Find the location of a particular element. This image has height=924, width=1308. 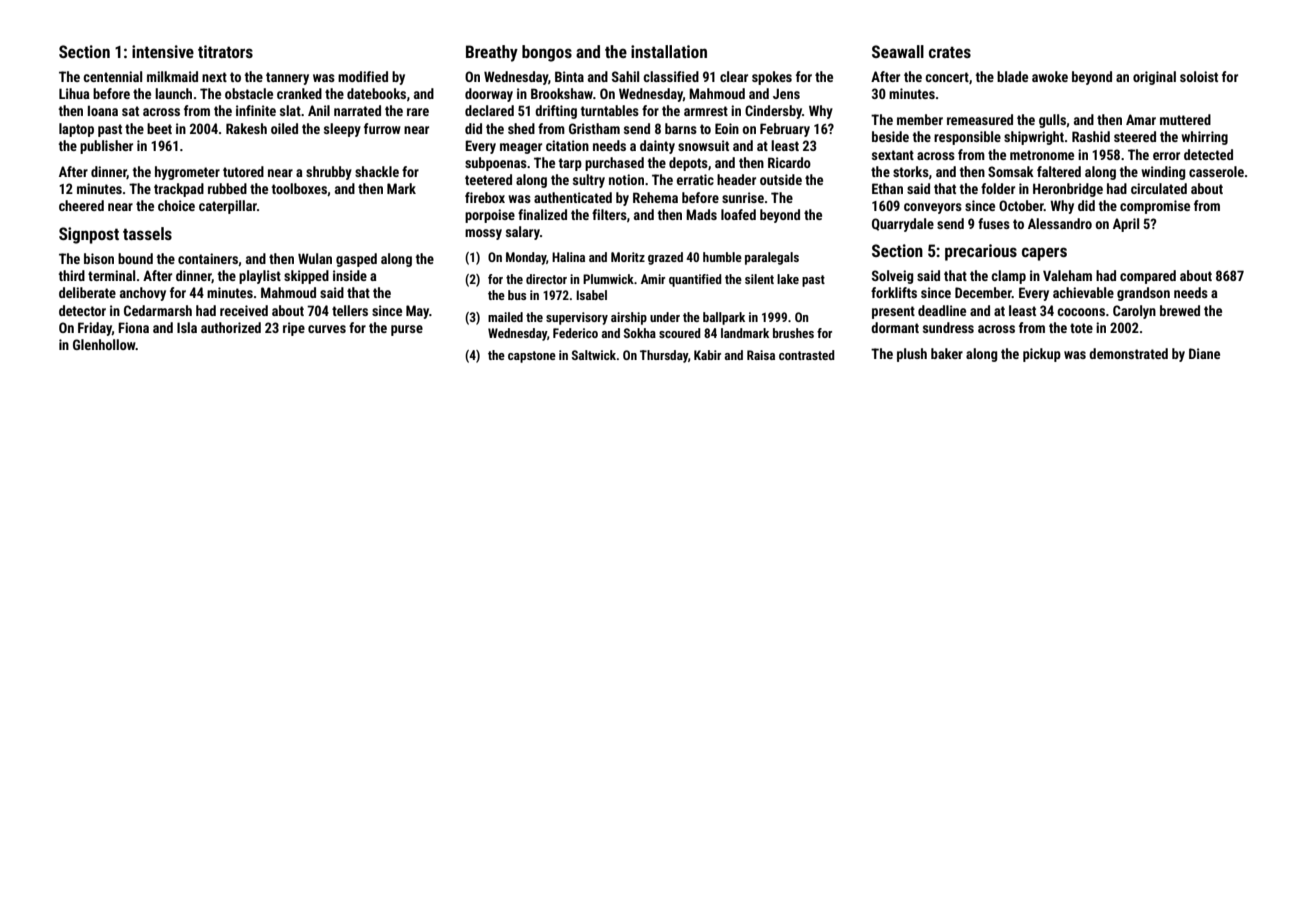

present is located at coordinates (893, 312).
